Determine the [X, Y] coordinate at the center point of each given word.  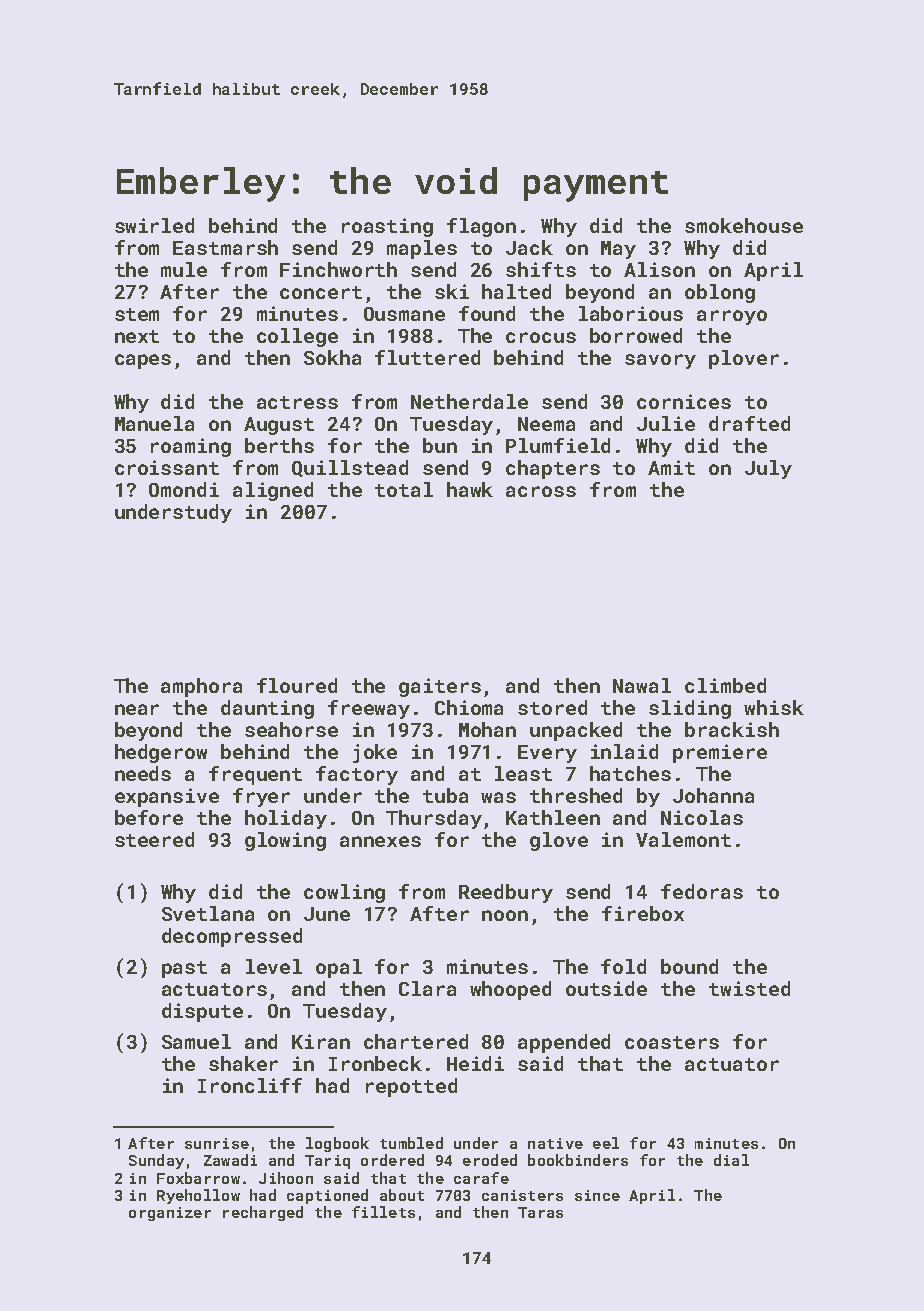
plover [744, 359]
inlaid [624, 751]
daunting [267, 709]
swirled [154, 225]
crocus [541, 337]
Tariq [327, 1162]
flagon [481, 227]
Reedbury [506, 893]
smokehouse [744, 225]
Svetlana [208, 913]
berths [279, 445]
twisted [749, 988]
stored [552, 707]
